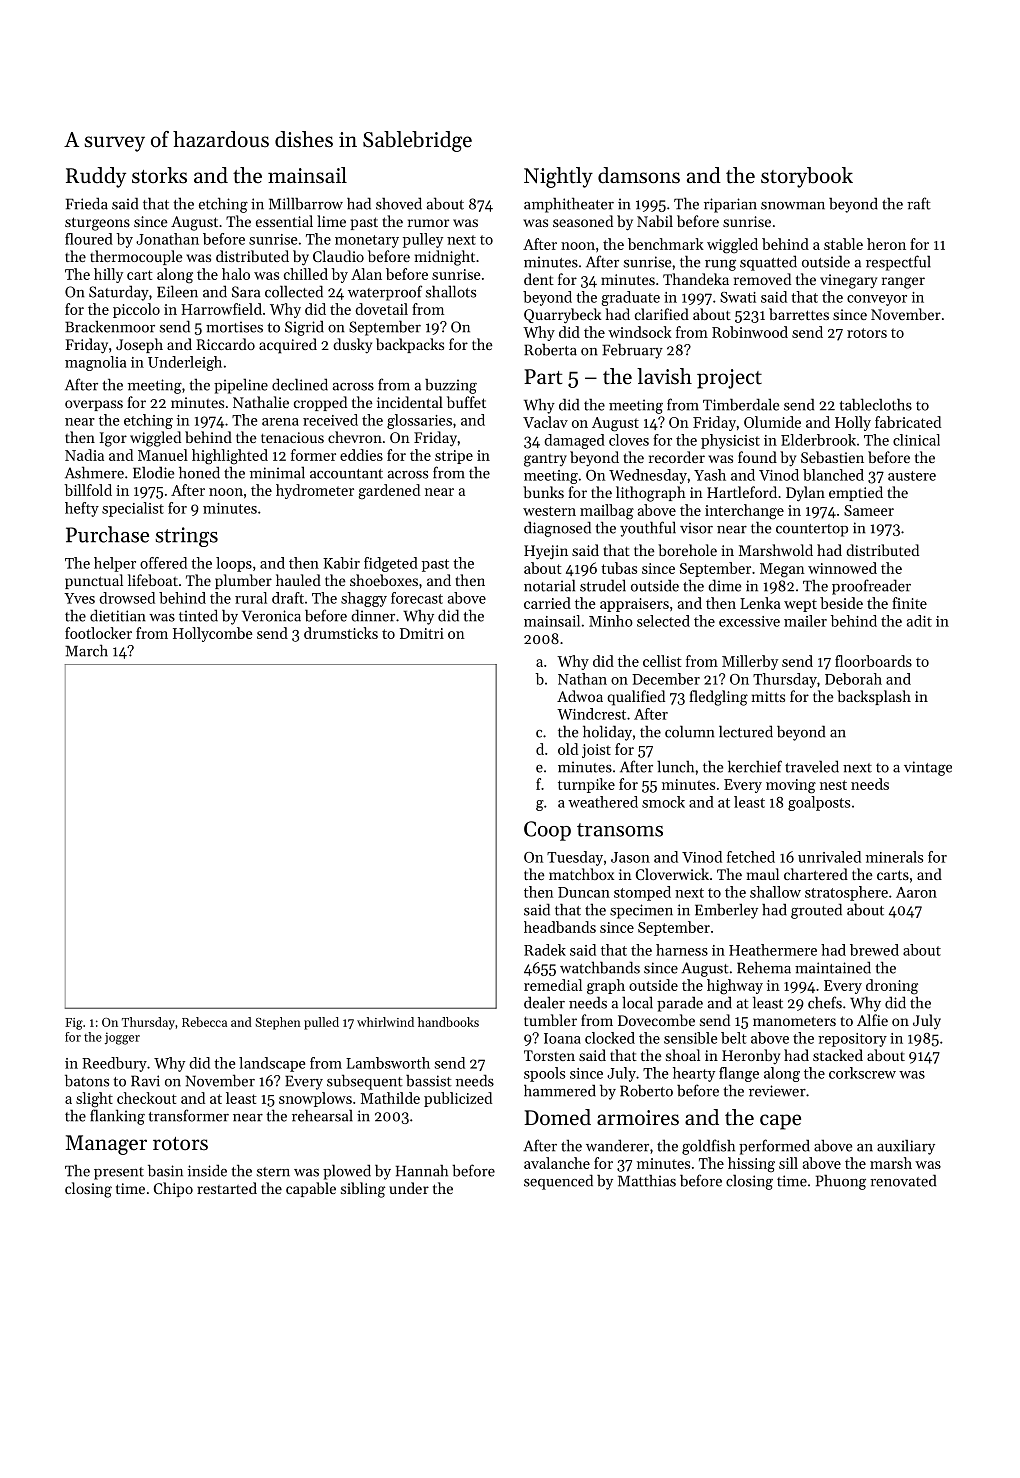 The width and height of the page is (1020, 1478). Describe the element at coordinates (330, 420) in the page. I see `received` at that location.
